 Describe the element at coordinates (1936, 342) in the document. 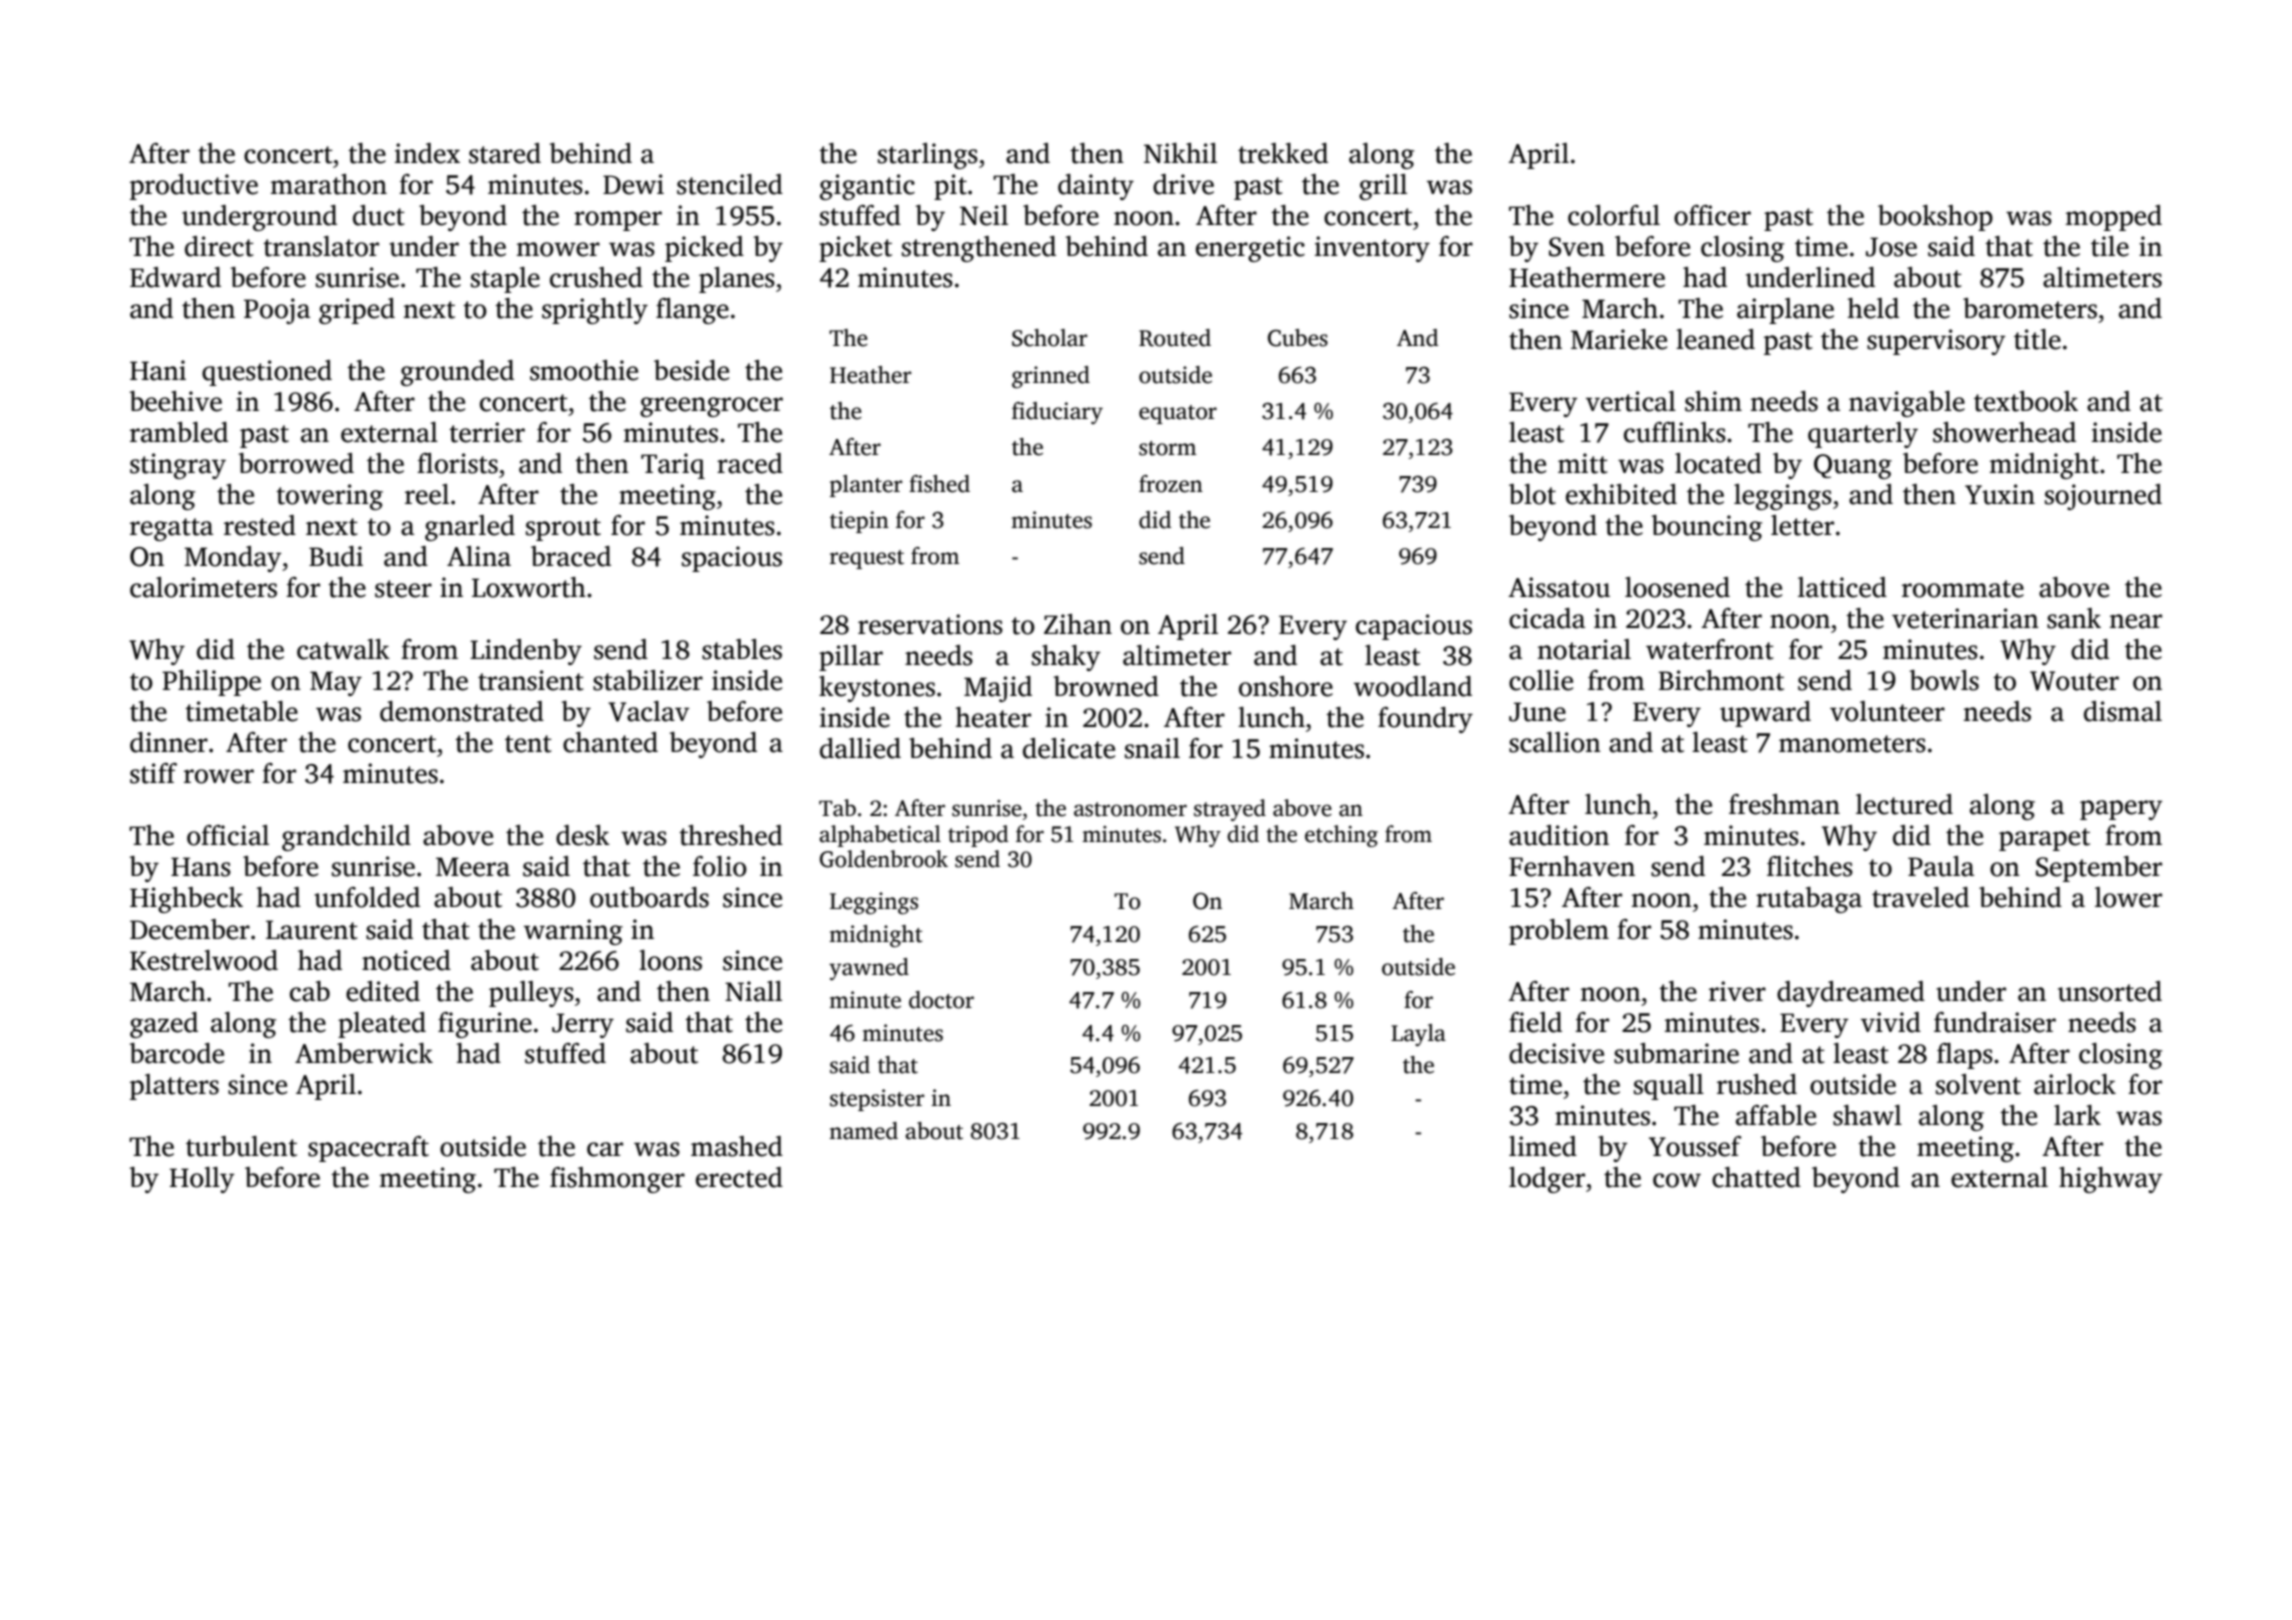

I see `supervisory` at that location.
